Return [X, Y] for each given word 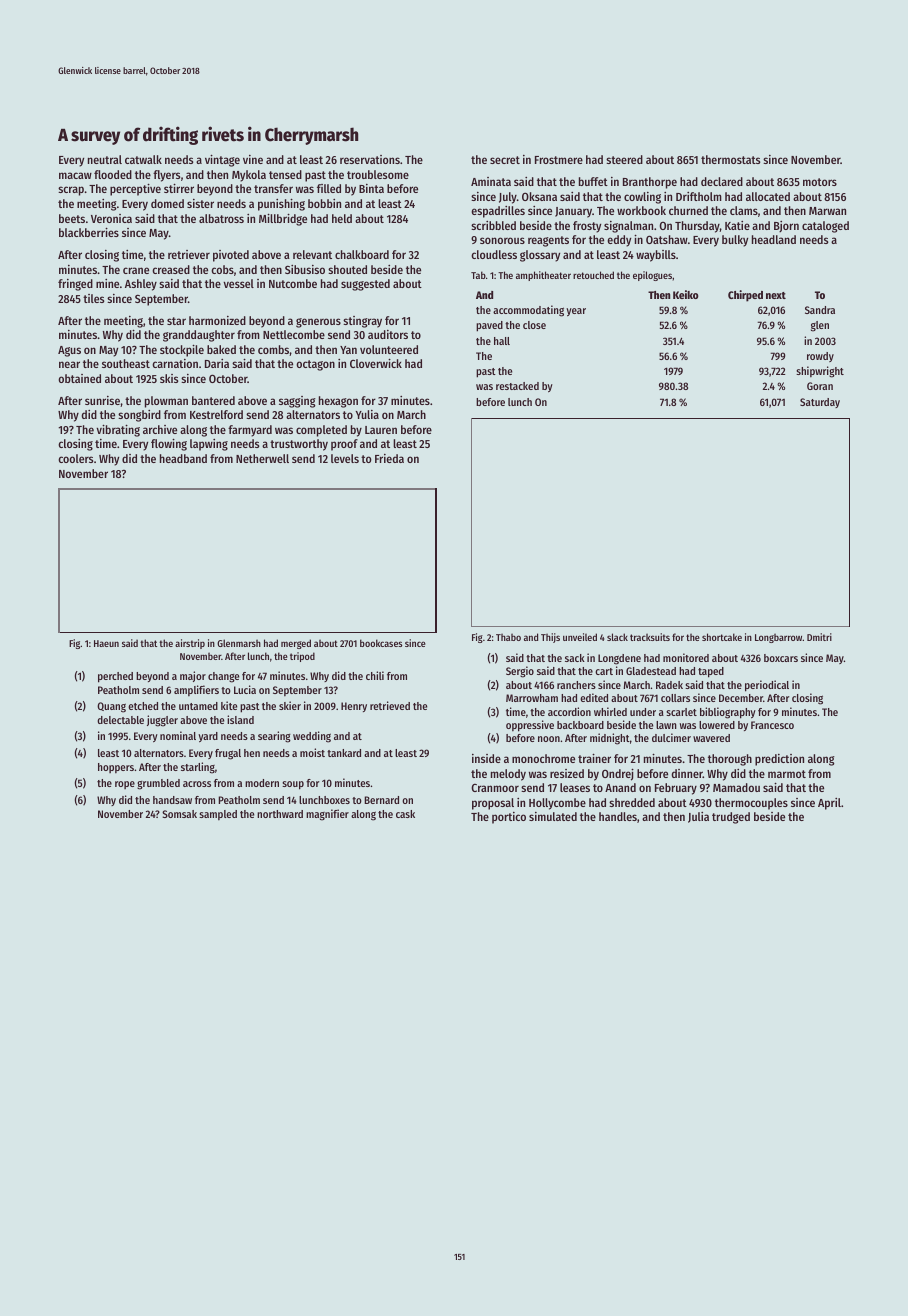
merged [296, 644]
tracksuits [650, 637]
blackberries [89, 232]
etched [143, 706]
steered [624, 159]
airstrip [190, 644]
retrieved [390, 705]
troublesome [378, 174]
